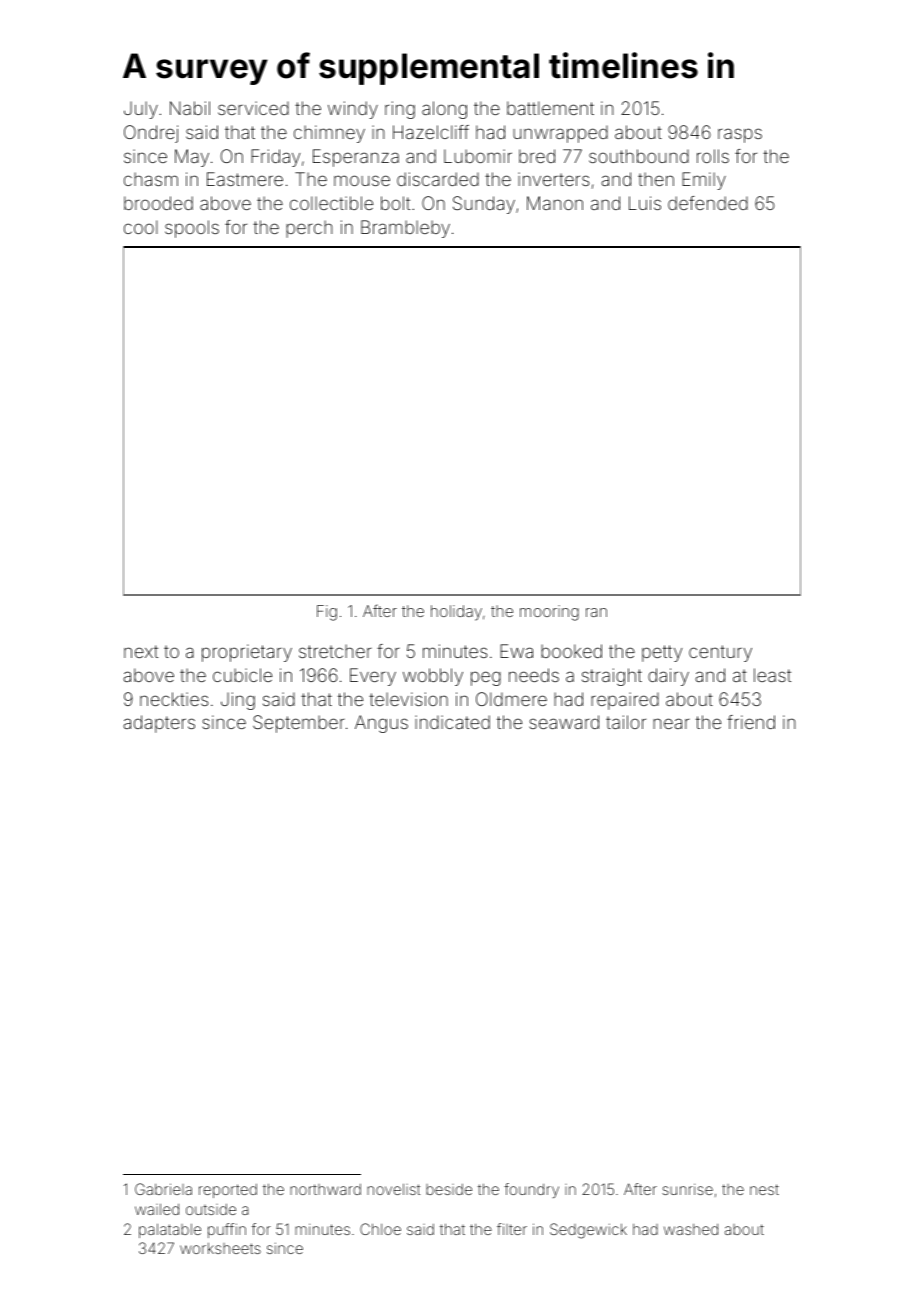 The height and width of the screenshot is (1308, 924). Describe the element at coordinates (740, 135) in the screenshot. I see `rasps` at that location.
